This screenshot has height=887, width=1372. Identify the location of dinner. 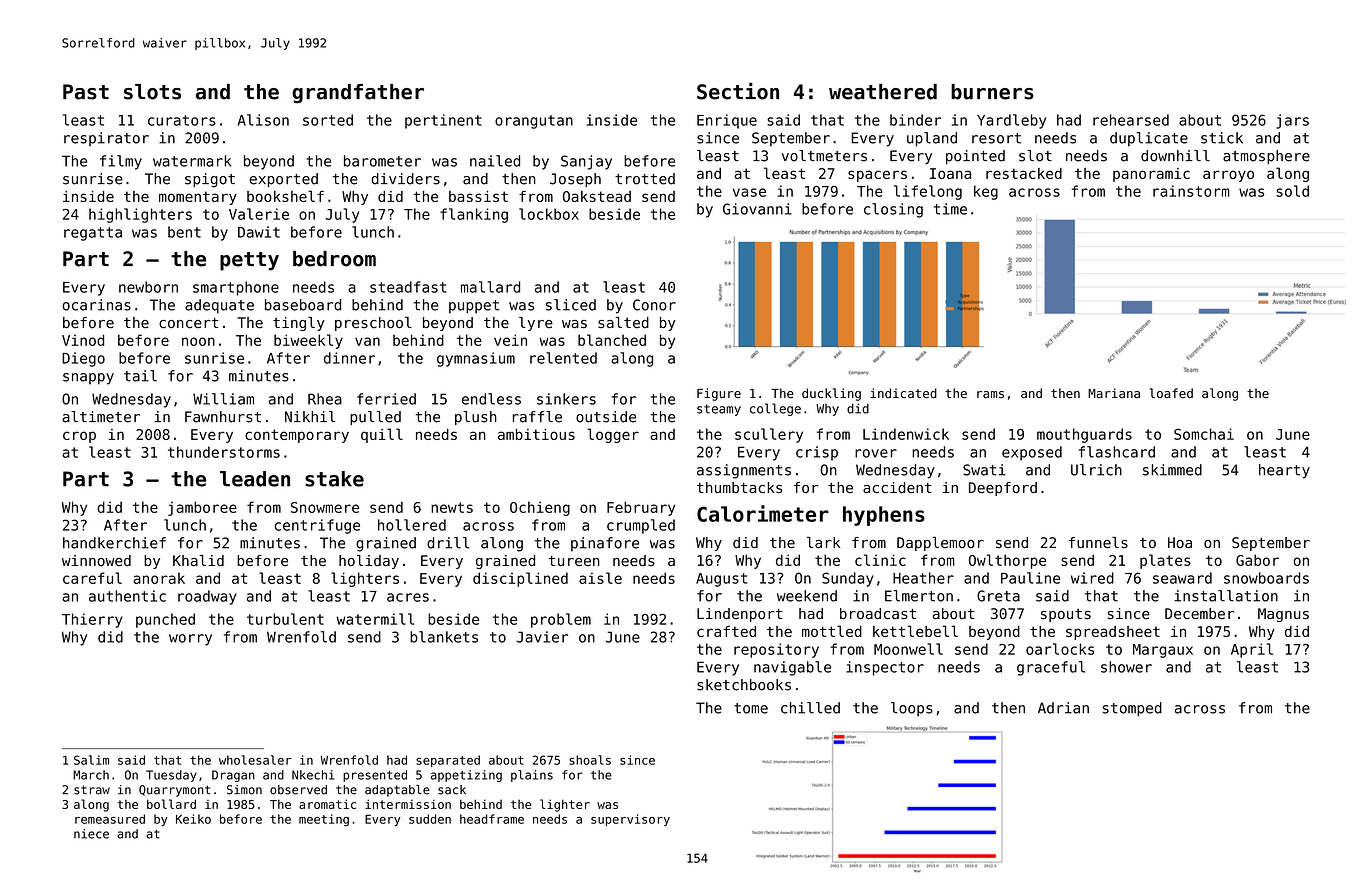
(349, 358).
